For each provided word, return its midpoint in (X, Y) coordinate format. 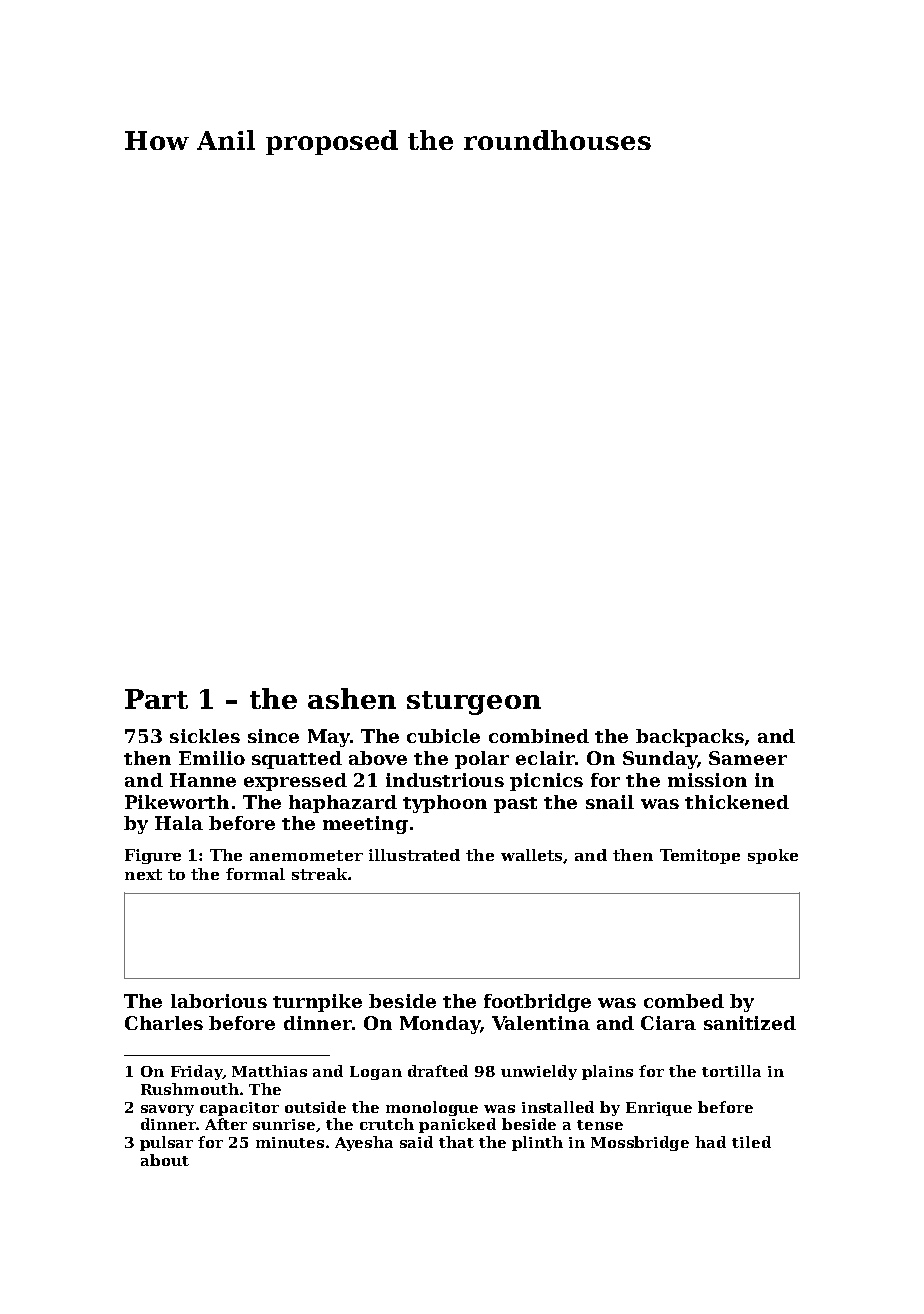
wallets (532, 856)
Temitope (700, 856)
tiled (751, 1142)
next (143, 874)
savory (167, 1110)
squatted (297, 760)
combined (539, 736)
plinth (537, 1143)
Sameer (748, 758)
